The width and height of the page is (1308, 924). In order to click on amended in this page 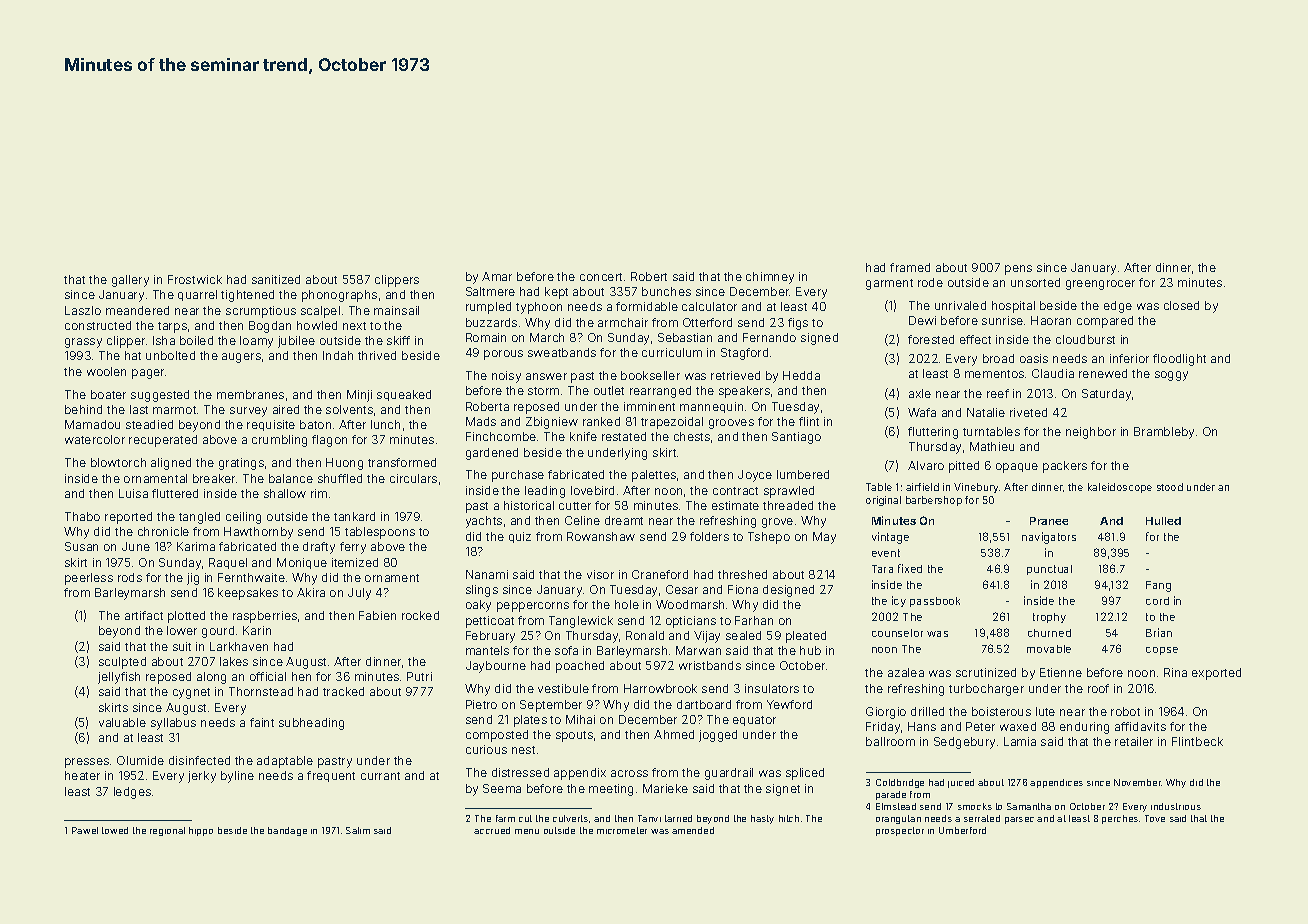, I will do `click(693, 830)`.
